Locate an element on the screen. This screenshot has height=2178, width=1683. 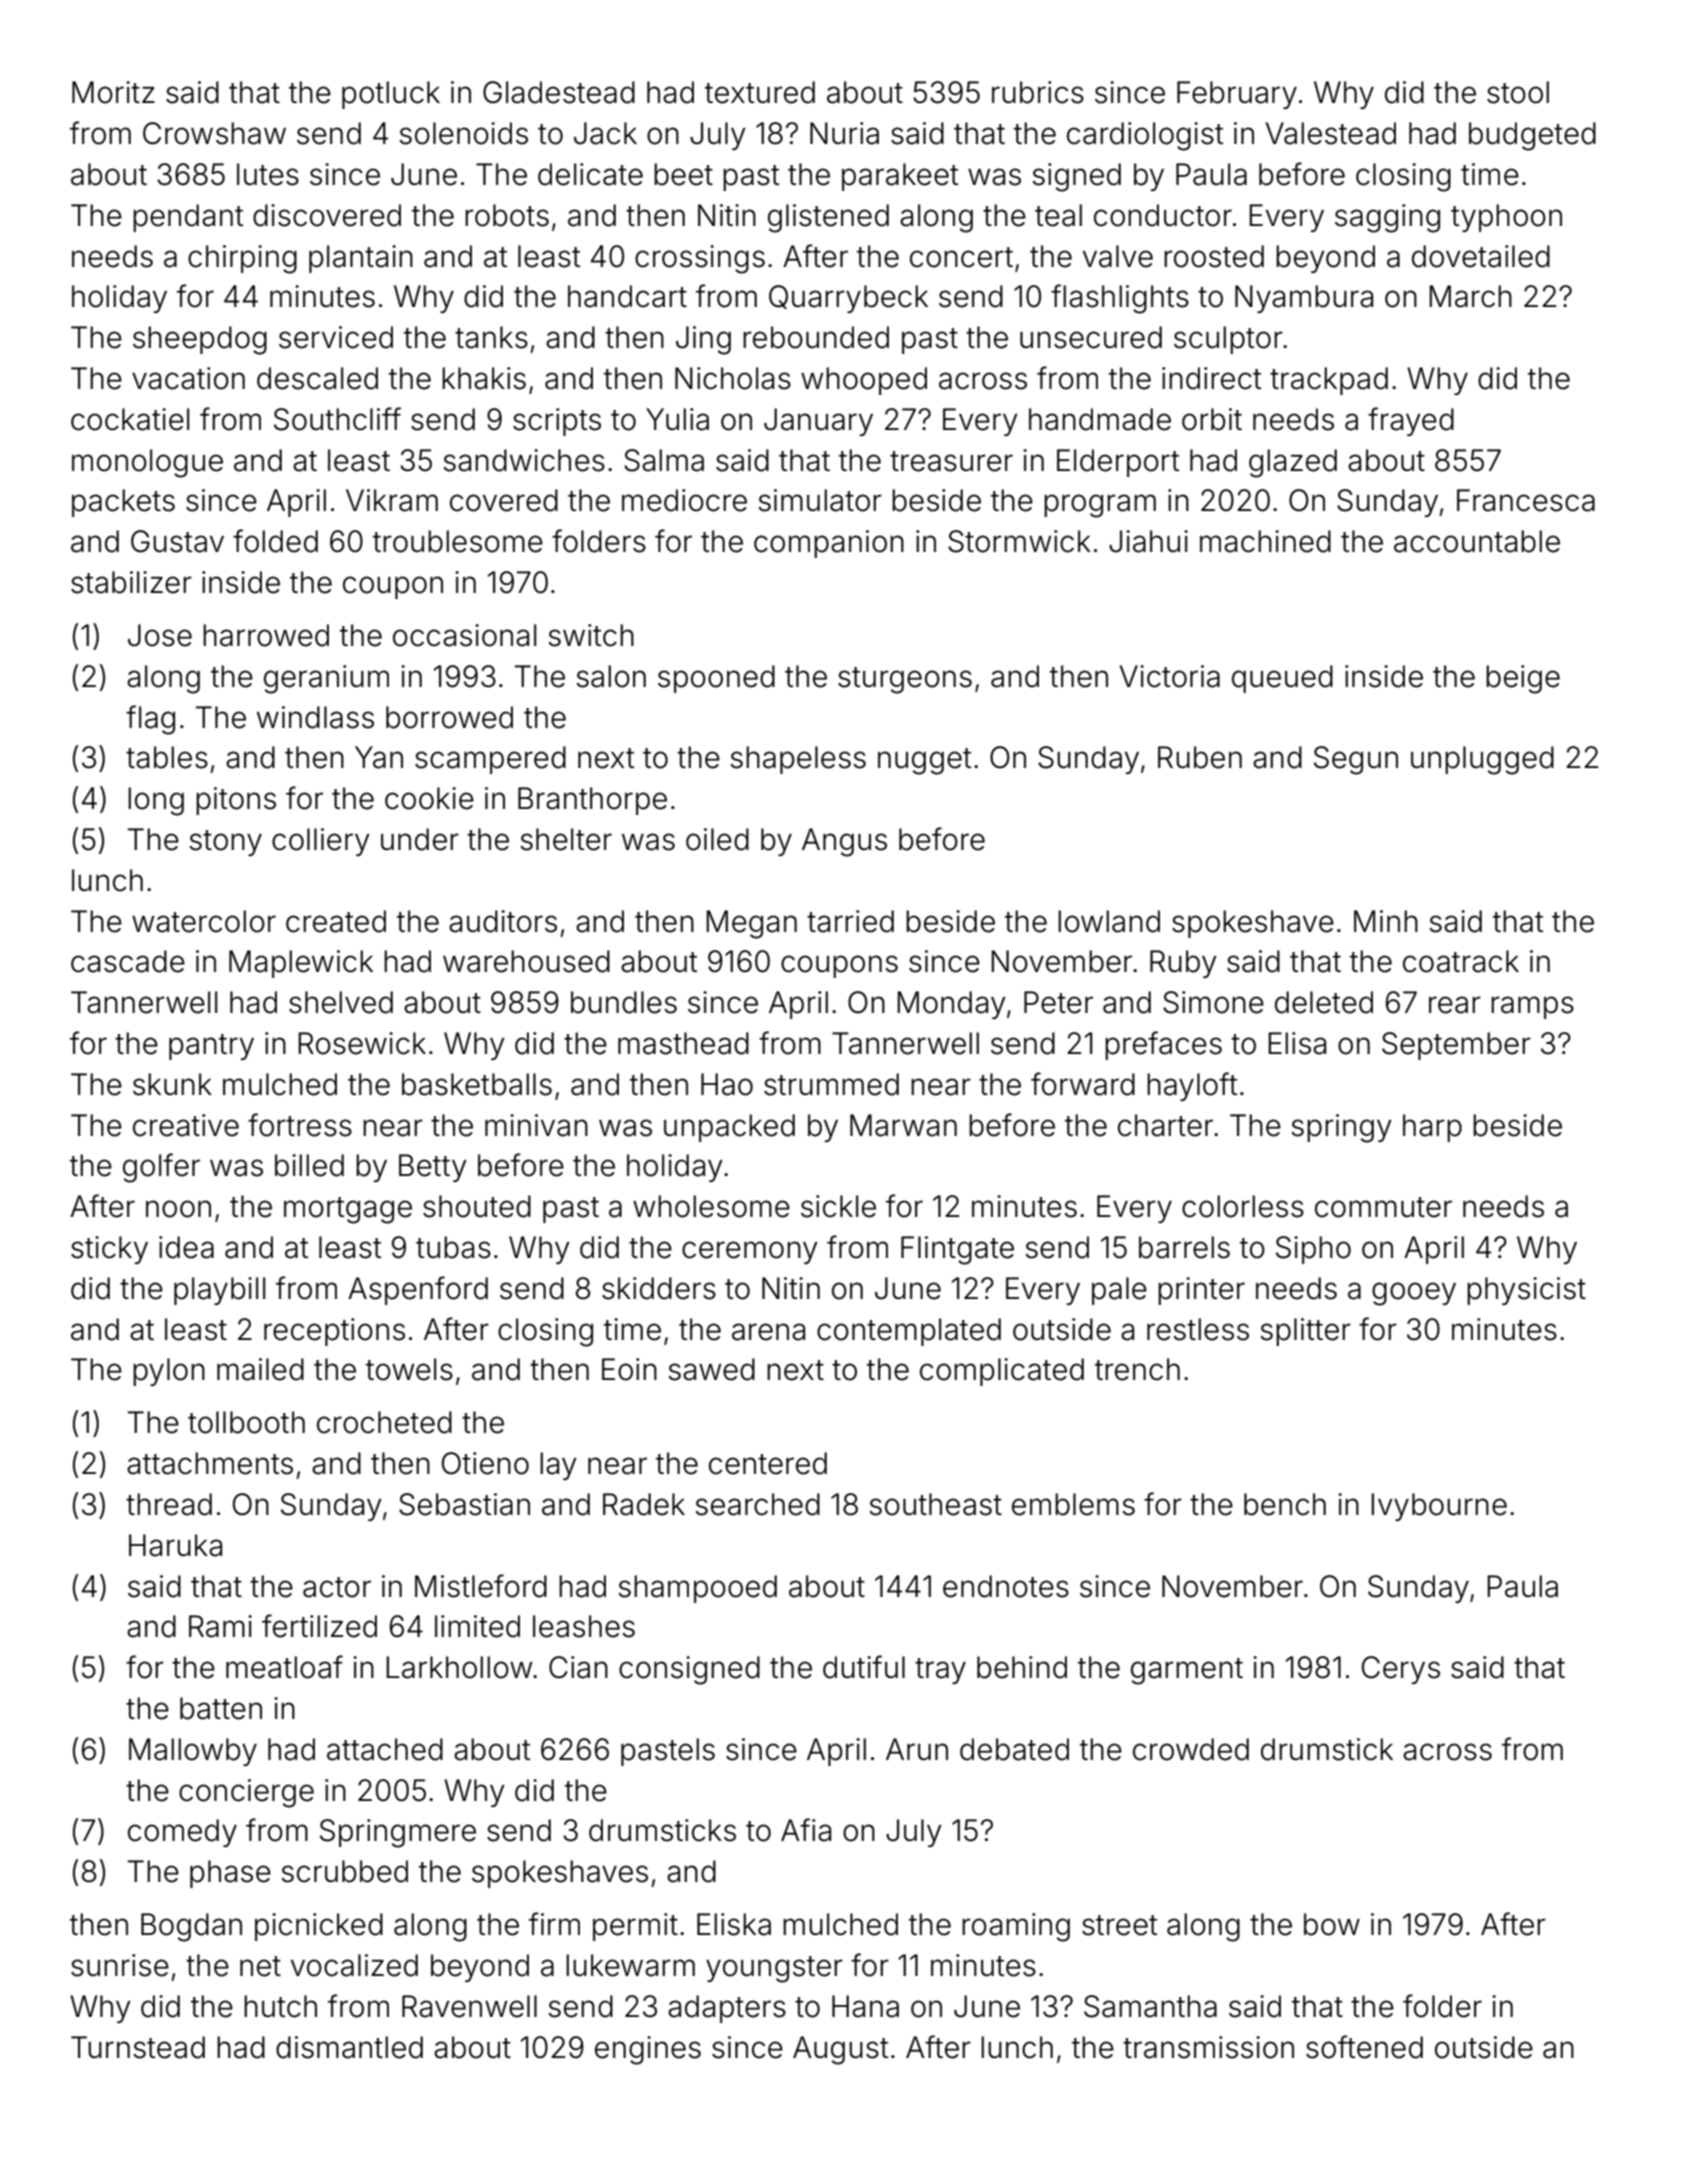
stool is located at coordinates (1518, 92).
